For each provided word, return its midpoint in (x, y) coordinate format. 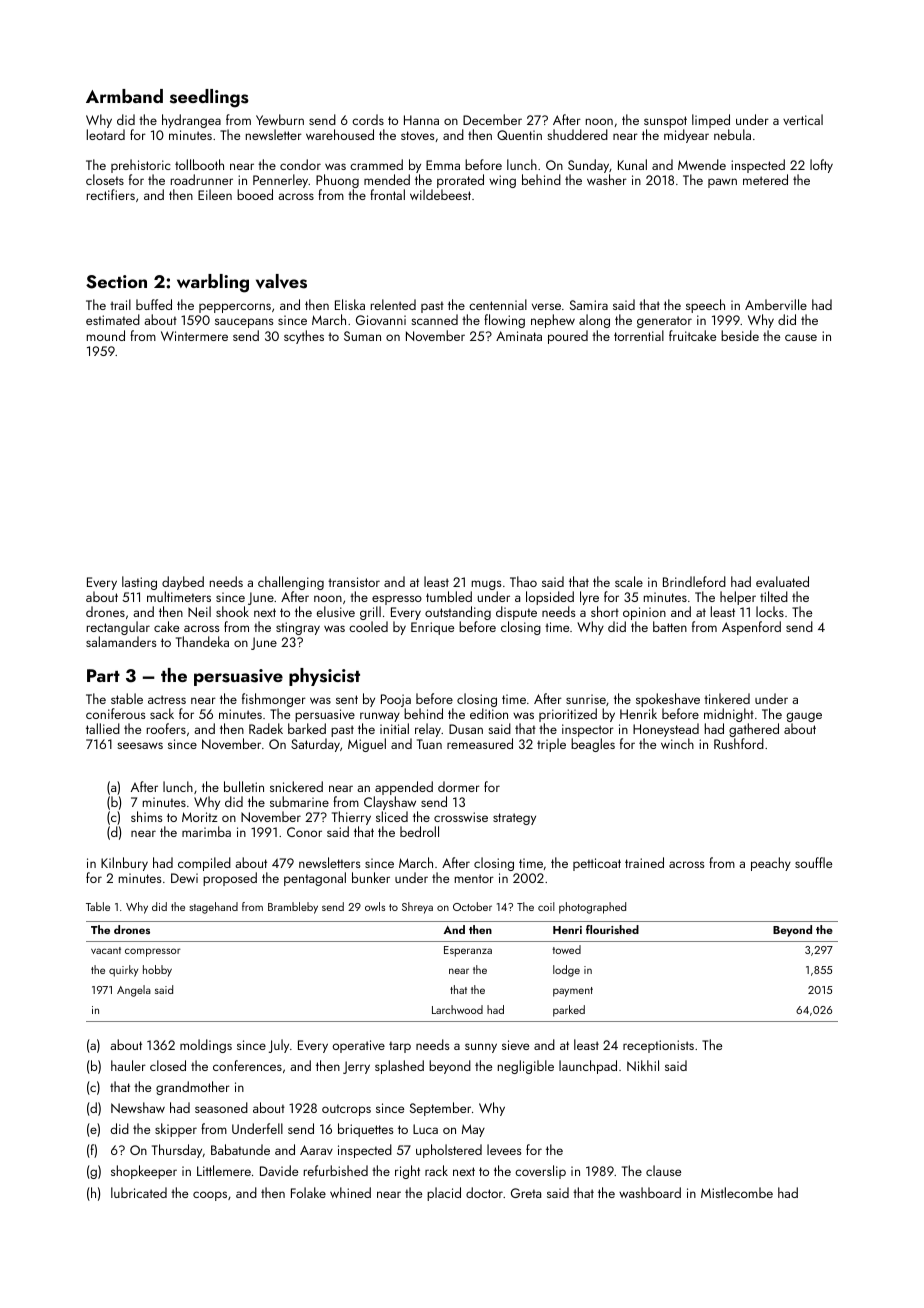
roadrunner (202, 179)
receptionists (658, 1046)
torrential (639, 335)
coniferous (116, 713)
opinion (644, 613)
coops (210, 1196)
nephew (553, 321)
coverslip (540, 1172)
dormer (459, 786)
